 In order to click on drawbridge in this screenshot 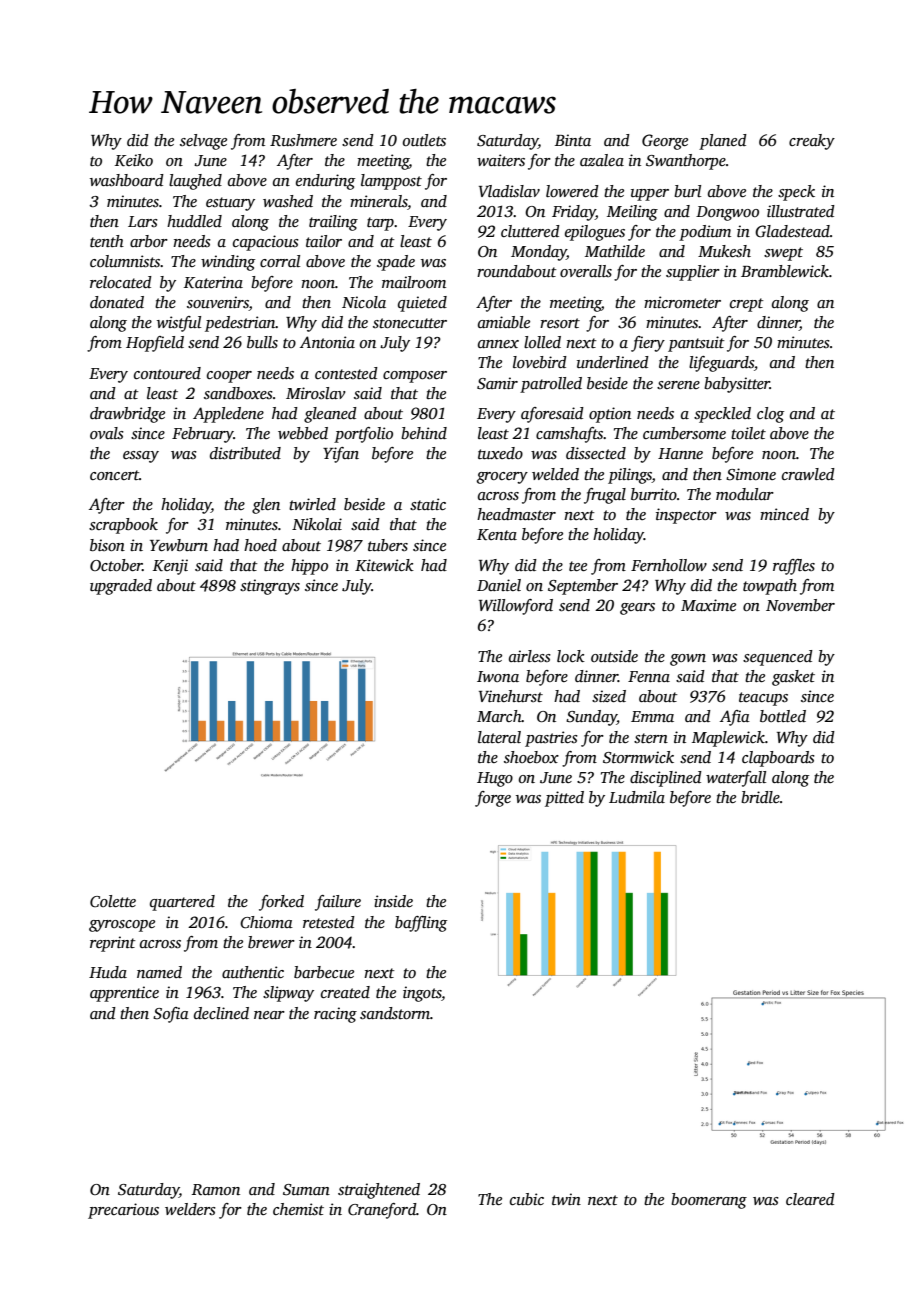, I will do `click(127, 415)`.
